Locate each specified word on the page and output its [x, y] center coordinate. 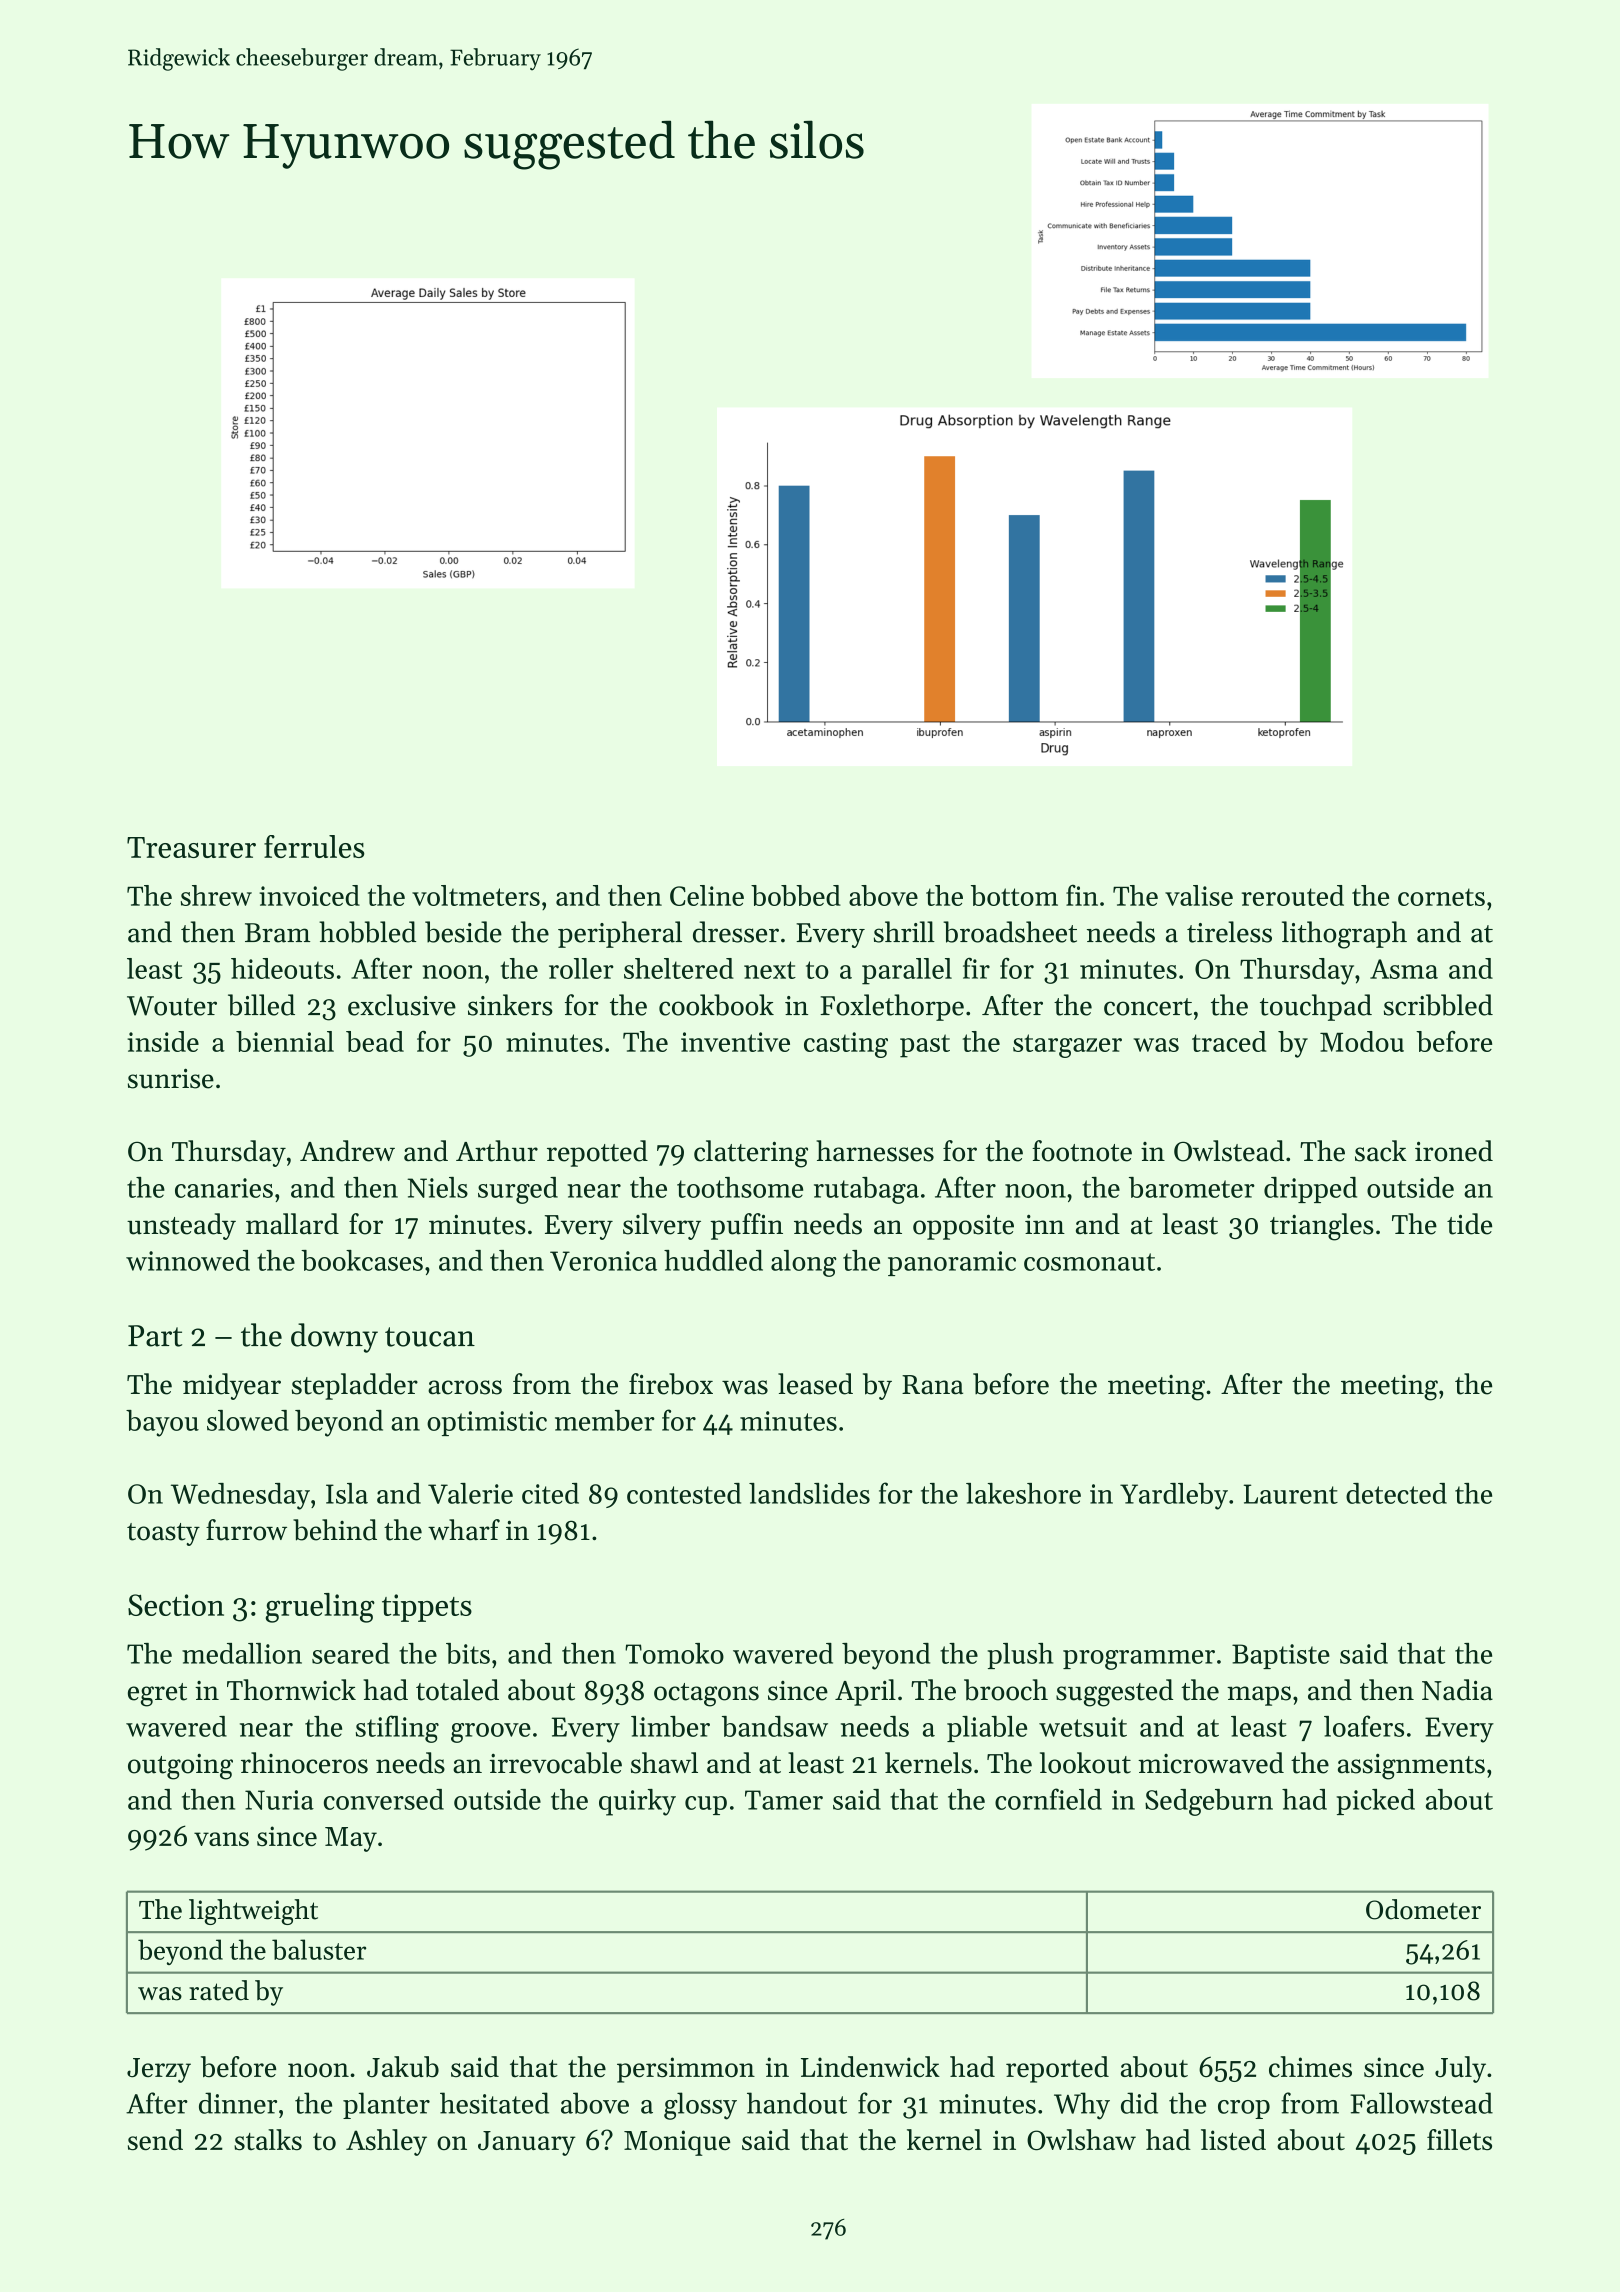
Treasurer [191, 847]
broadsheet [1010, 932]
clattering [751, 1154]
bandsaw [775, 1726]
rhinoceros [304, 1763]
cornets [1441, 897]
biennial [285, 1041]
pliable [987, 1729]
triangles [1322, 1227]
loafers [1364, 1726]
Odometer [1423, 1909]
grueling [320, 1608]
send [155, 2139]
